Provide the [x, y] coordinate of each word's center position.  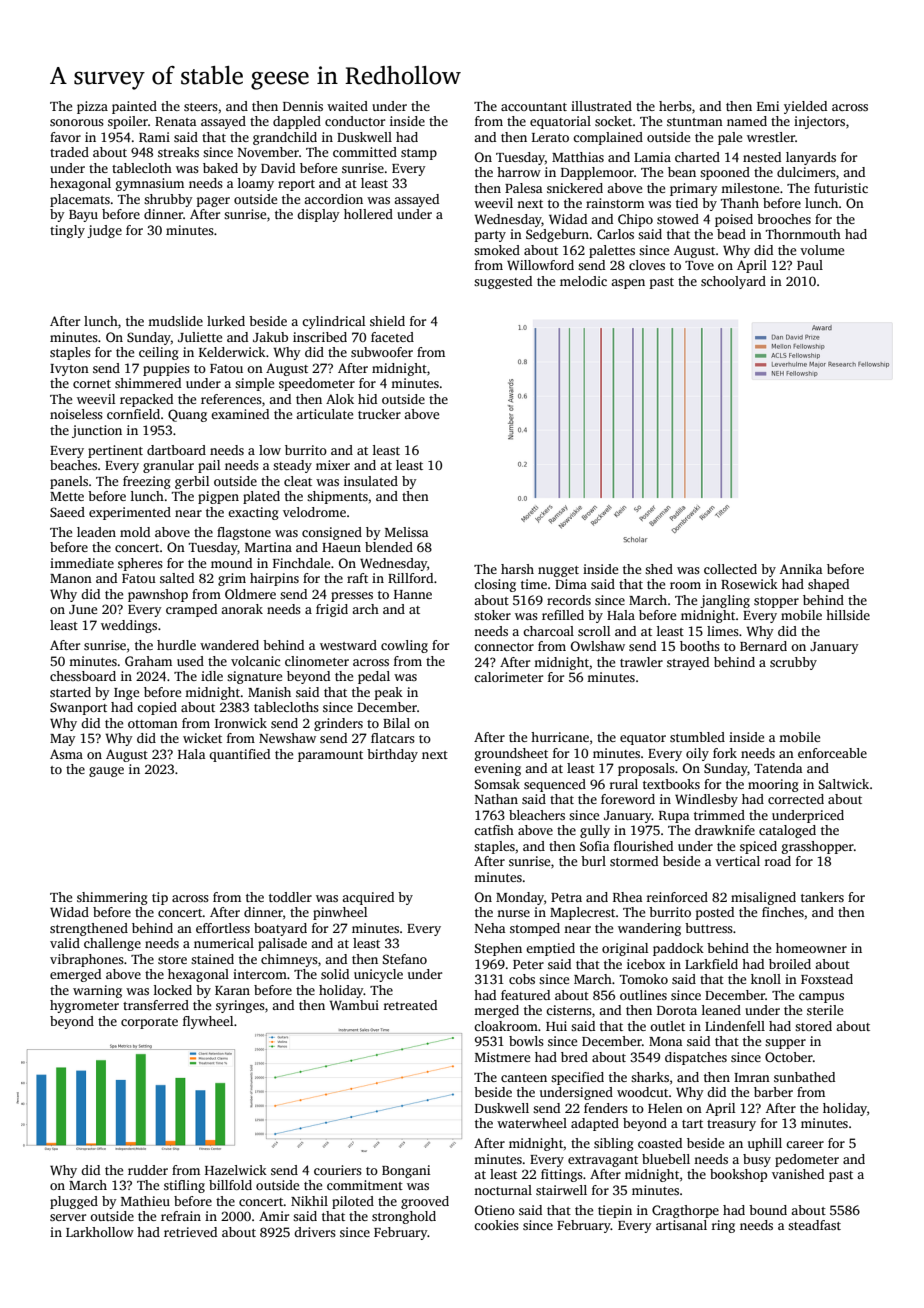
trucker [379, 414]
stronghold [404, 1217]
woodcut [642, 1092]
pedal [374, 677]
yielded [805, 107]
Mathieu [145, 1201]
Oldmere [250, 594]
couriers [338, 1170]
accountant [534, 107]
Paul [810, 265]
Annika [801, 569]
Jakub [270, 337]
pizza [92, 107]
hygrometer [84, 1006]
